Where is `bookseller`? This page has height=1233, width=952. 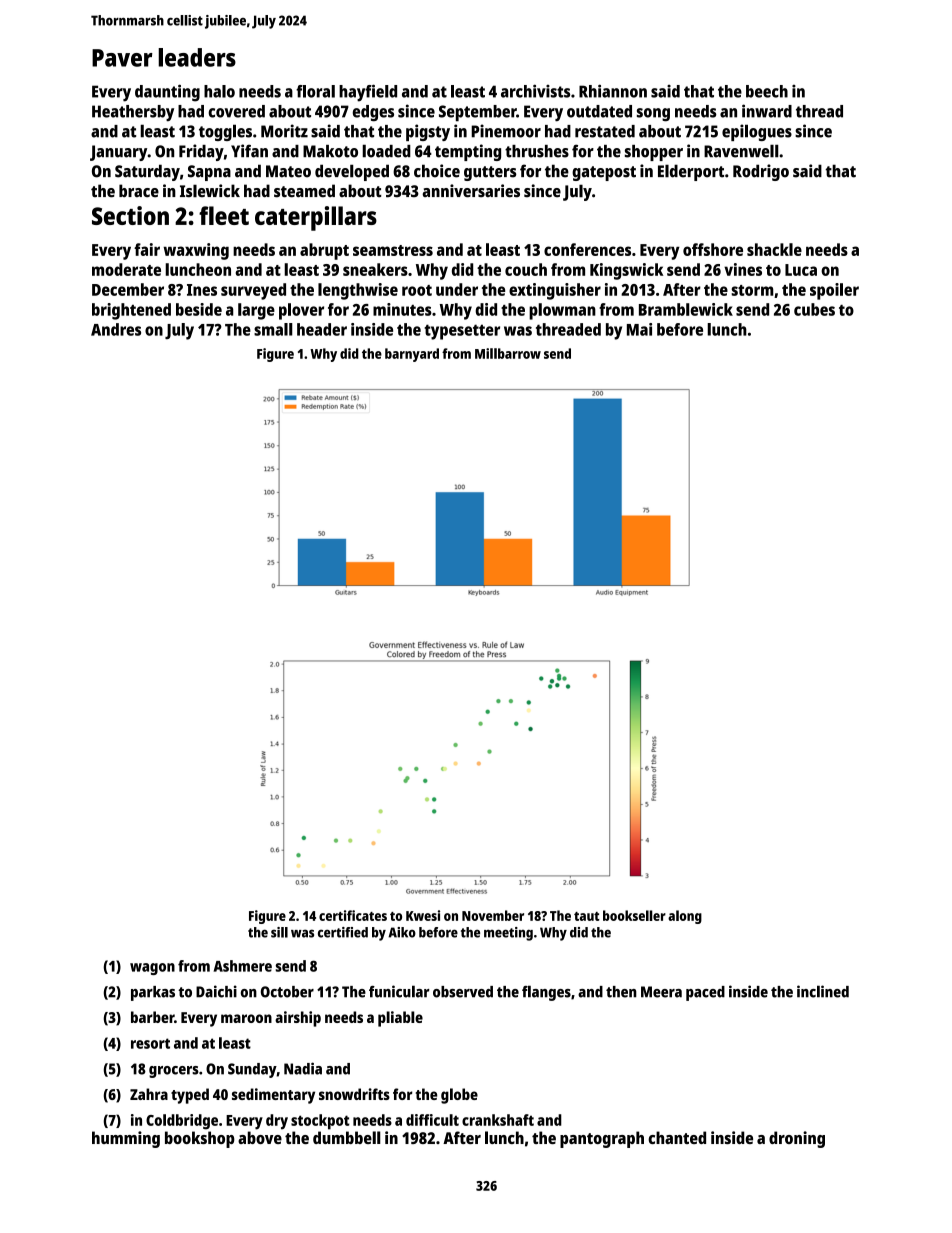
bookseller is located at coordinates (634, 915).
